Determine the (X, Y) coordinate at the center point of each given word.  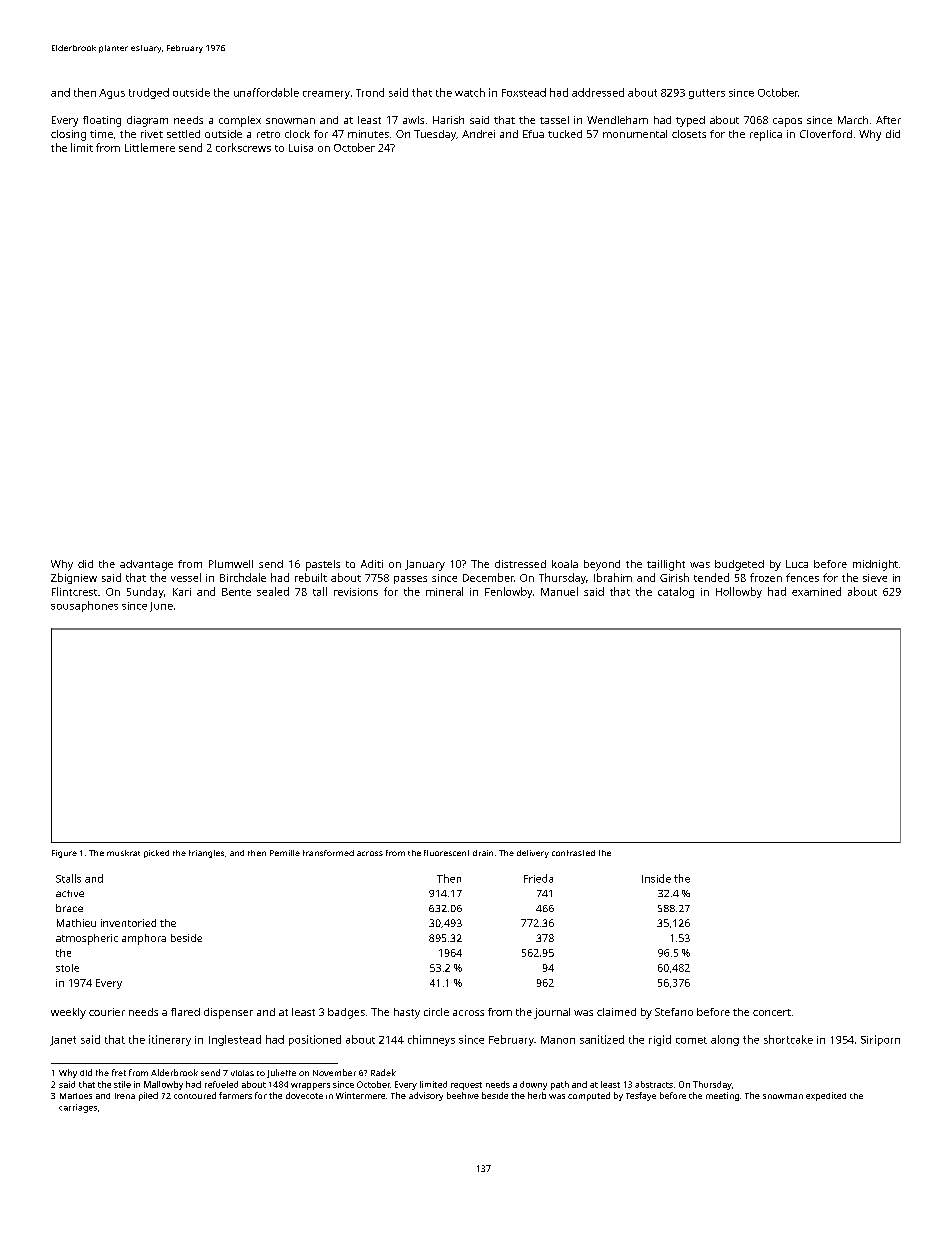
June (161, 607)
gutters (707, 94)
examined (816, 591)
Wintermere (360, 1095)
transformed (328, 853)
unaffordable (266, 92)
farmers (235, 1095)
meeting (722, 1096)
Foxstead (524, 92)
